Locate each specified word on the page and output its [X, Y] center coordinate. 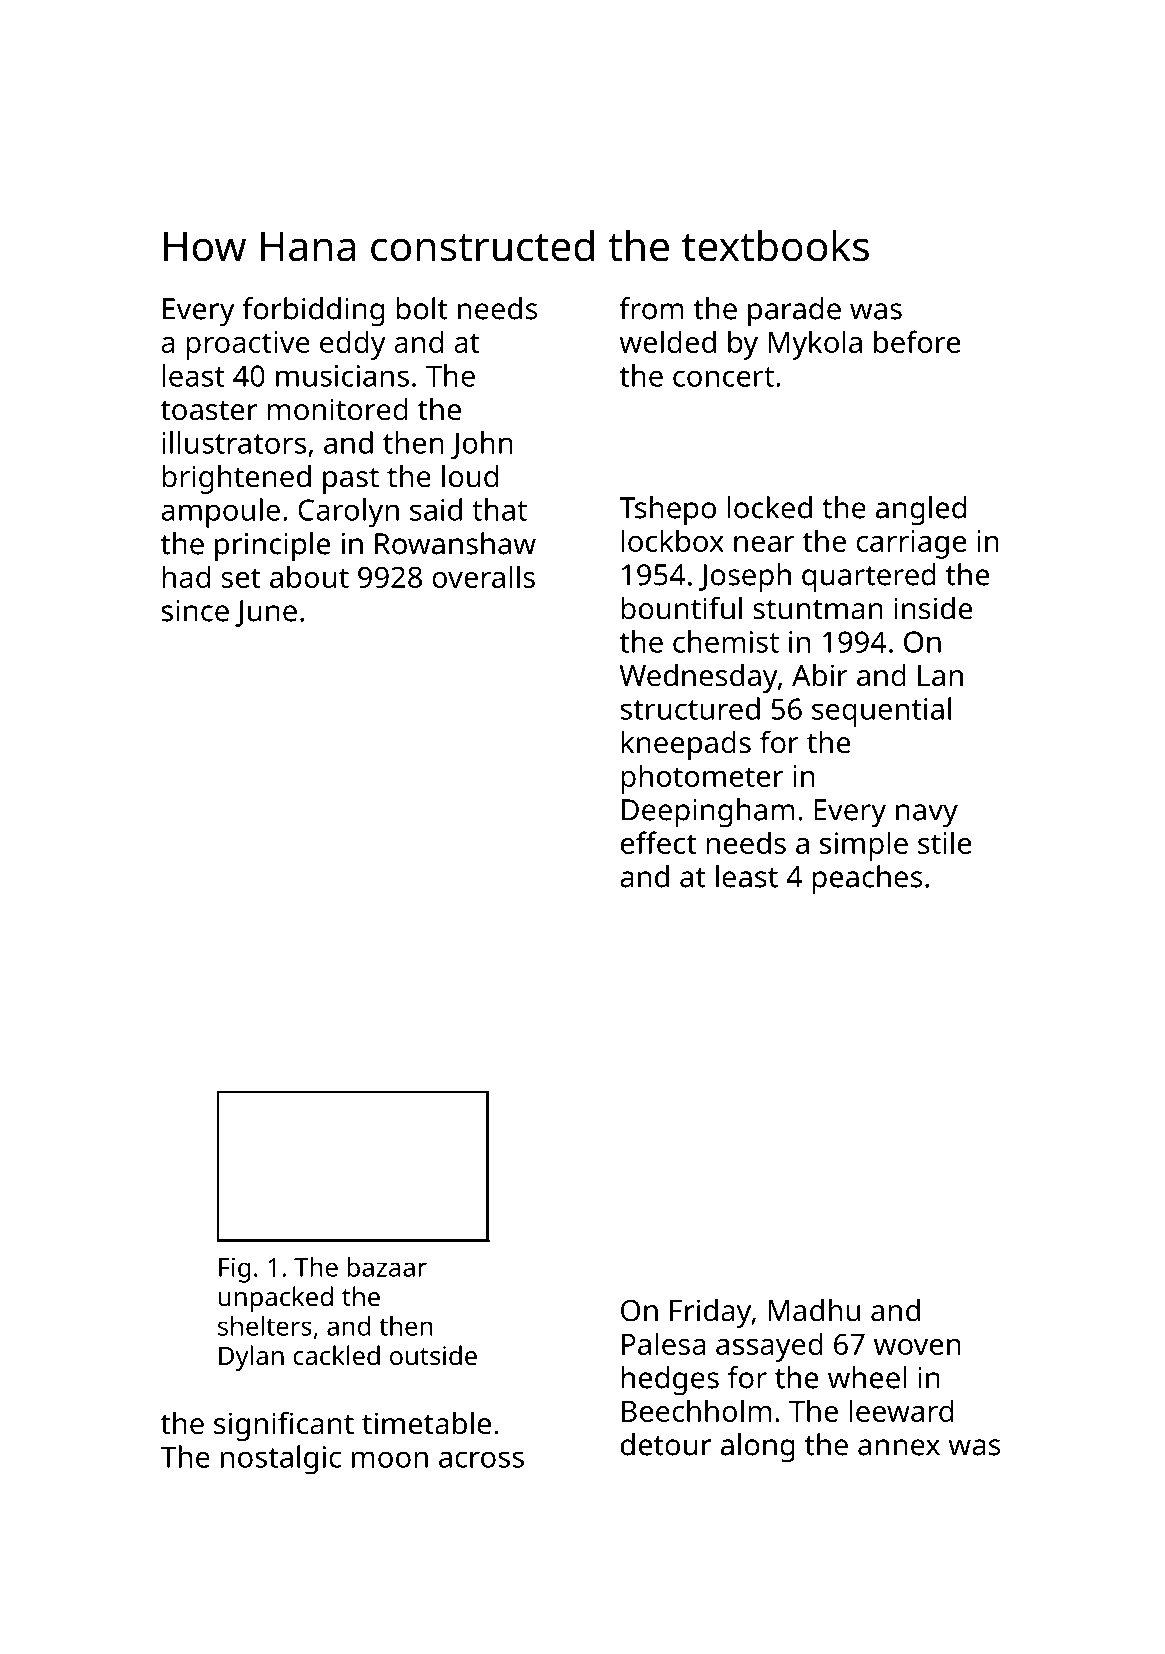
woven [917, 1347]
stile [944, 842]
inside [933, 608]
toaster [208, 411]
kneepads [686, 745]
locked [769, 507]
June [266, 613]
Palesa [664, 1343]
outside [433, 1355]
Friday [710, 1313]
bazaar [387, 1267]
